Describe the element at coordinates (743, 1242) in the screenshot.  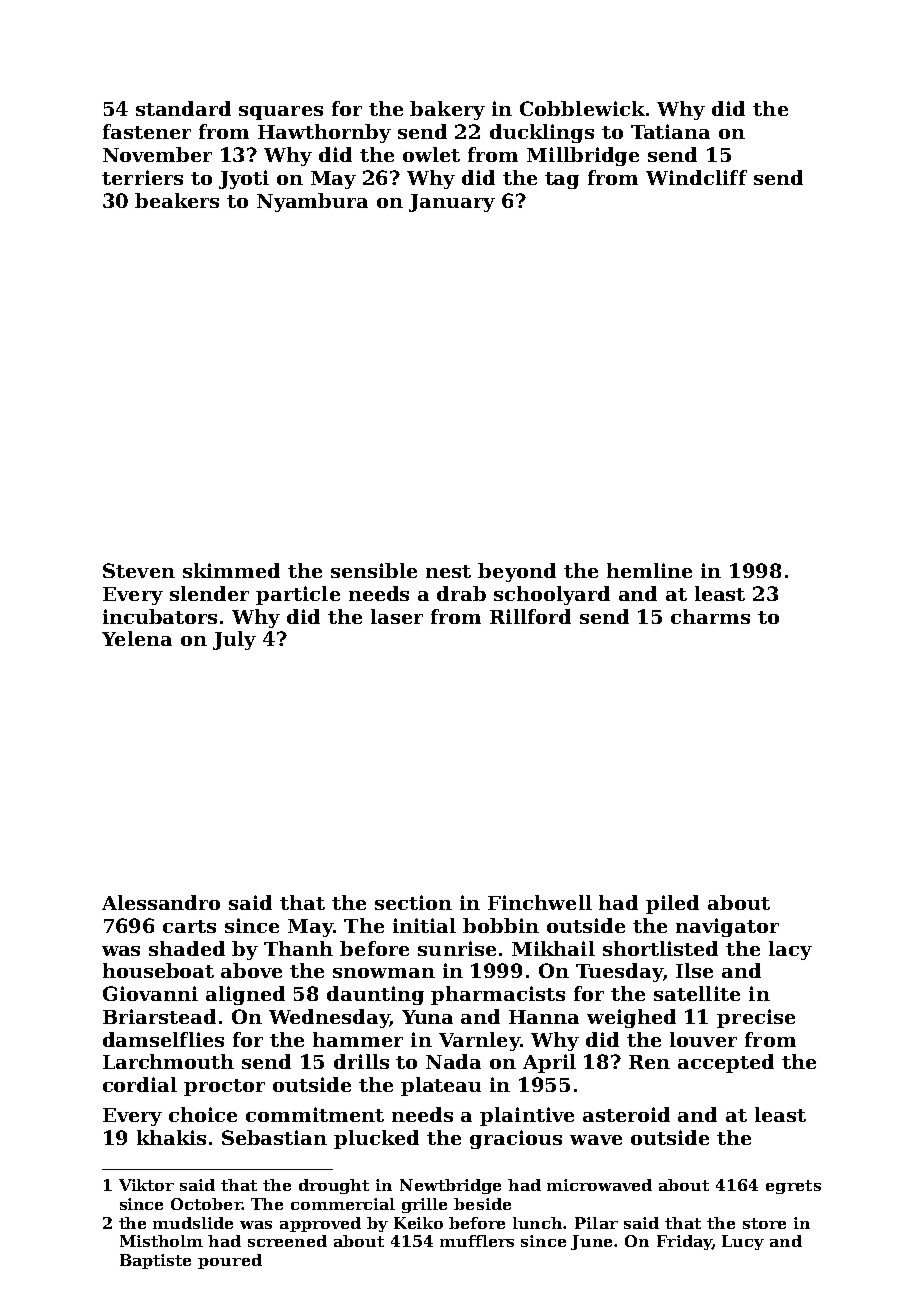
I see `Lucy` at that location.
